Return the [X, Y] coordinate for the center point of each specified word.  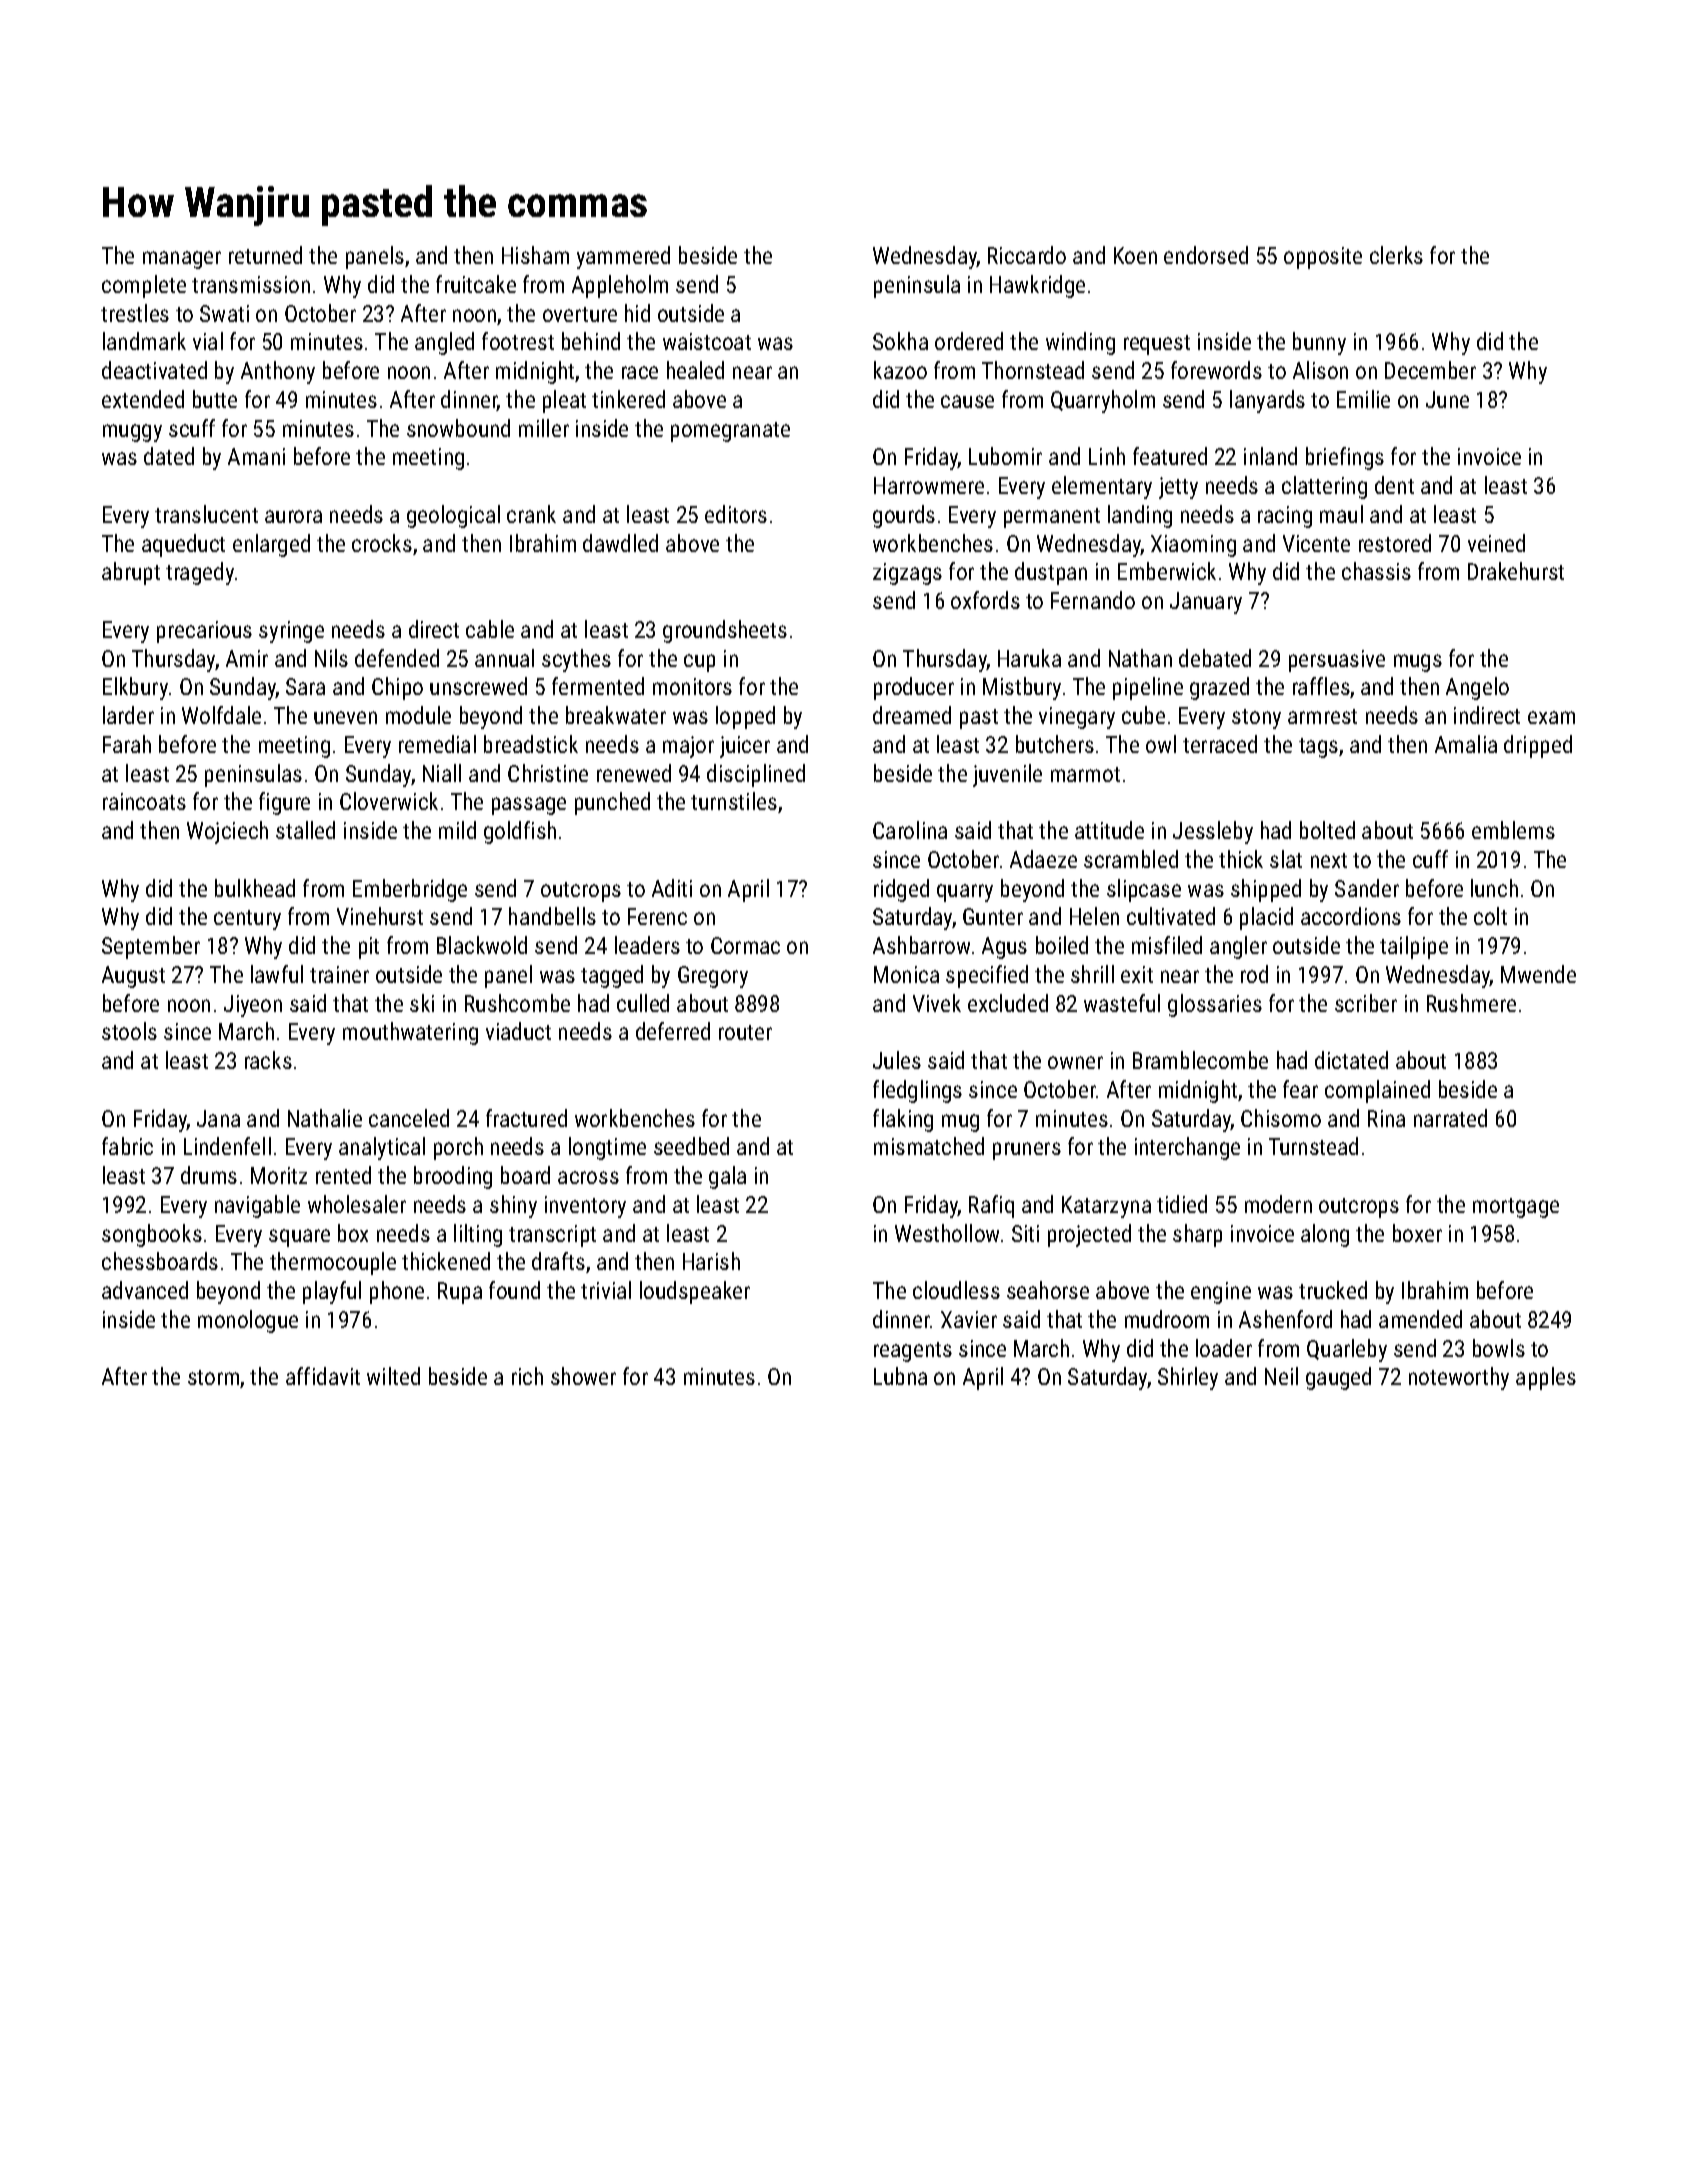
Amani [256, 456]
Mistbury [1022, 688]
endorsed [1206, 255]
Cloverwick [389, 801]
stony [1256, 719]
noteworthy [1459, 1378]
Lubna [900, 1376]
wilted [393, 1376]
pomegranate [730, 432]
